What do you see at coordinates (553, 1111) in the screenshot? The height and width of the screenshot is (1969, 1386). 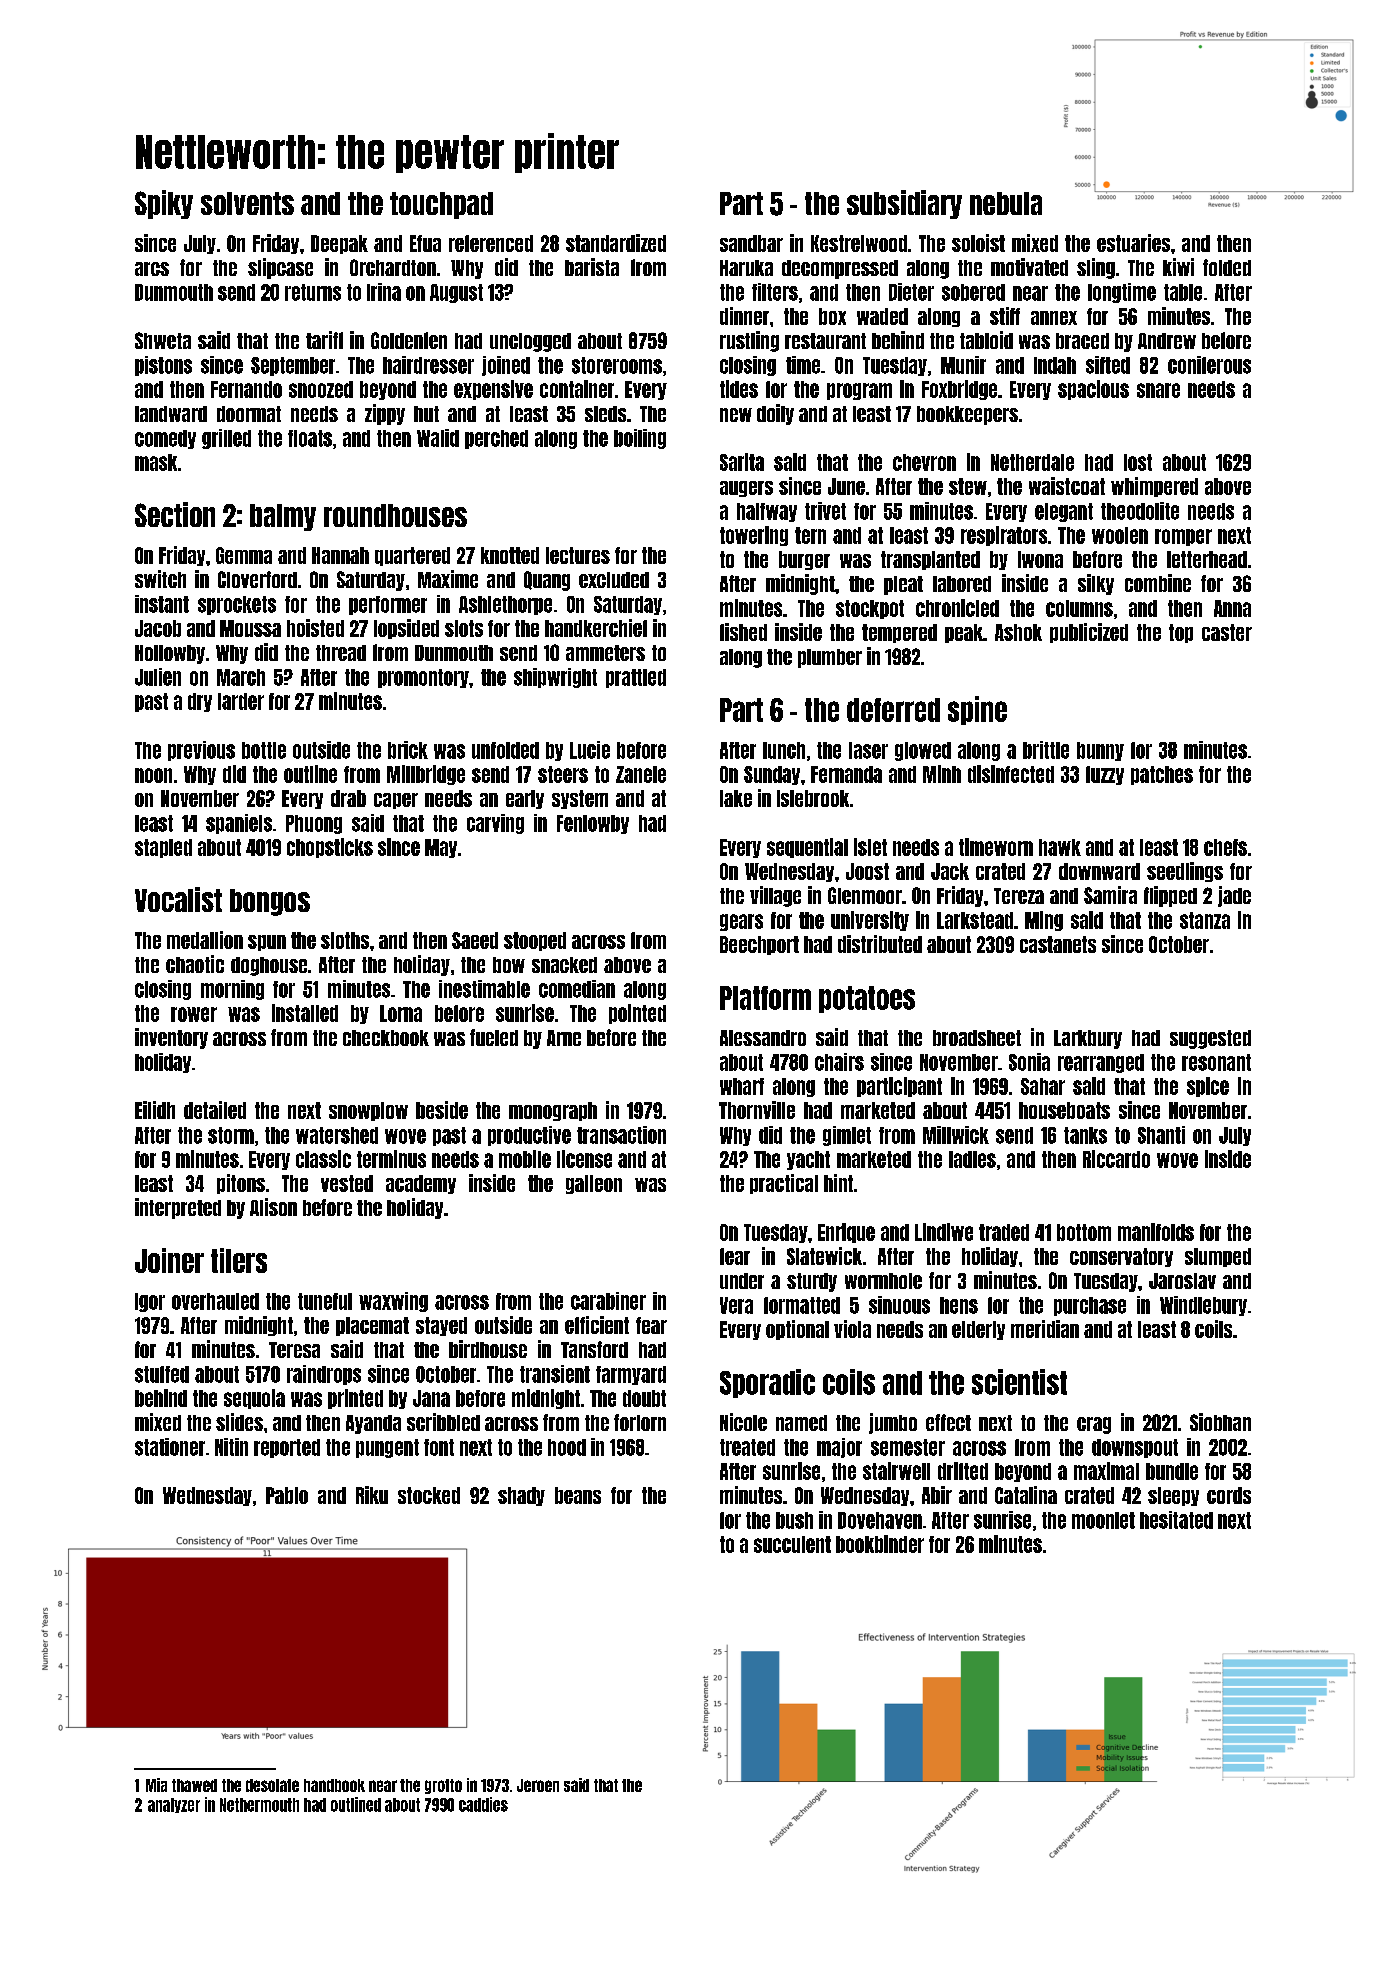 I see `monograph` at bounding box center [553, 1111].
